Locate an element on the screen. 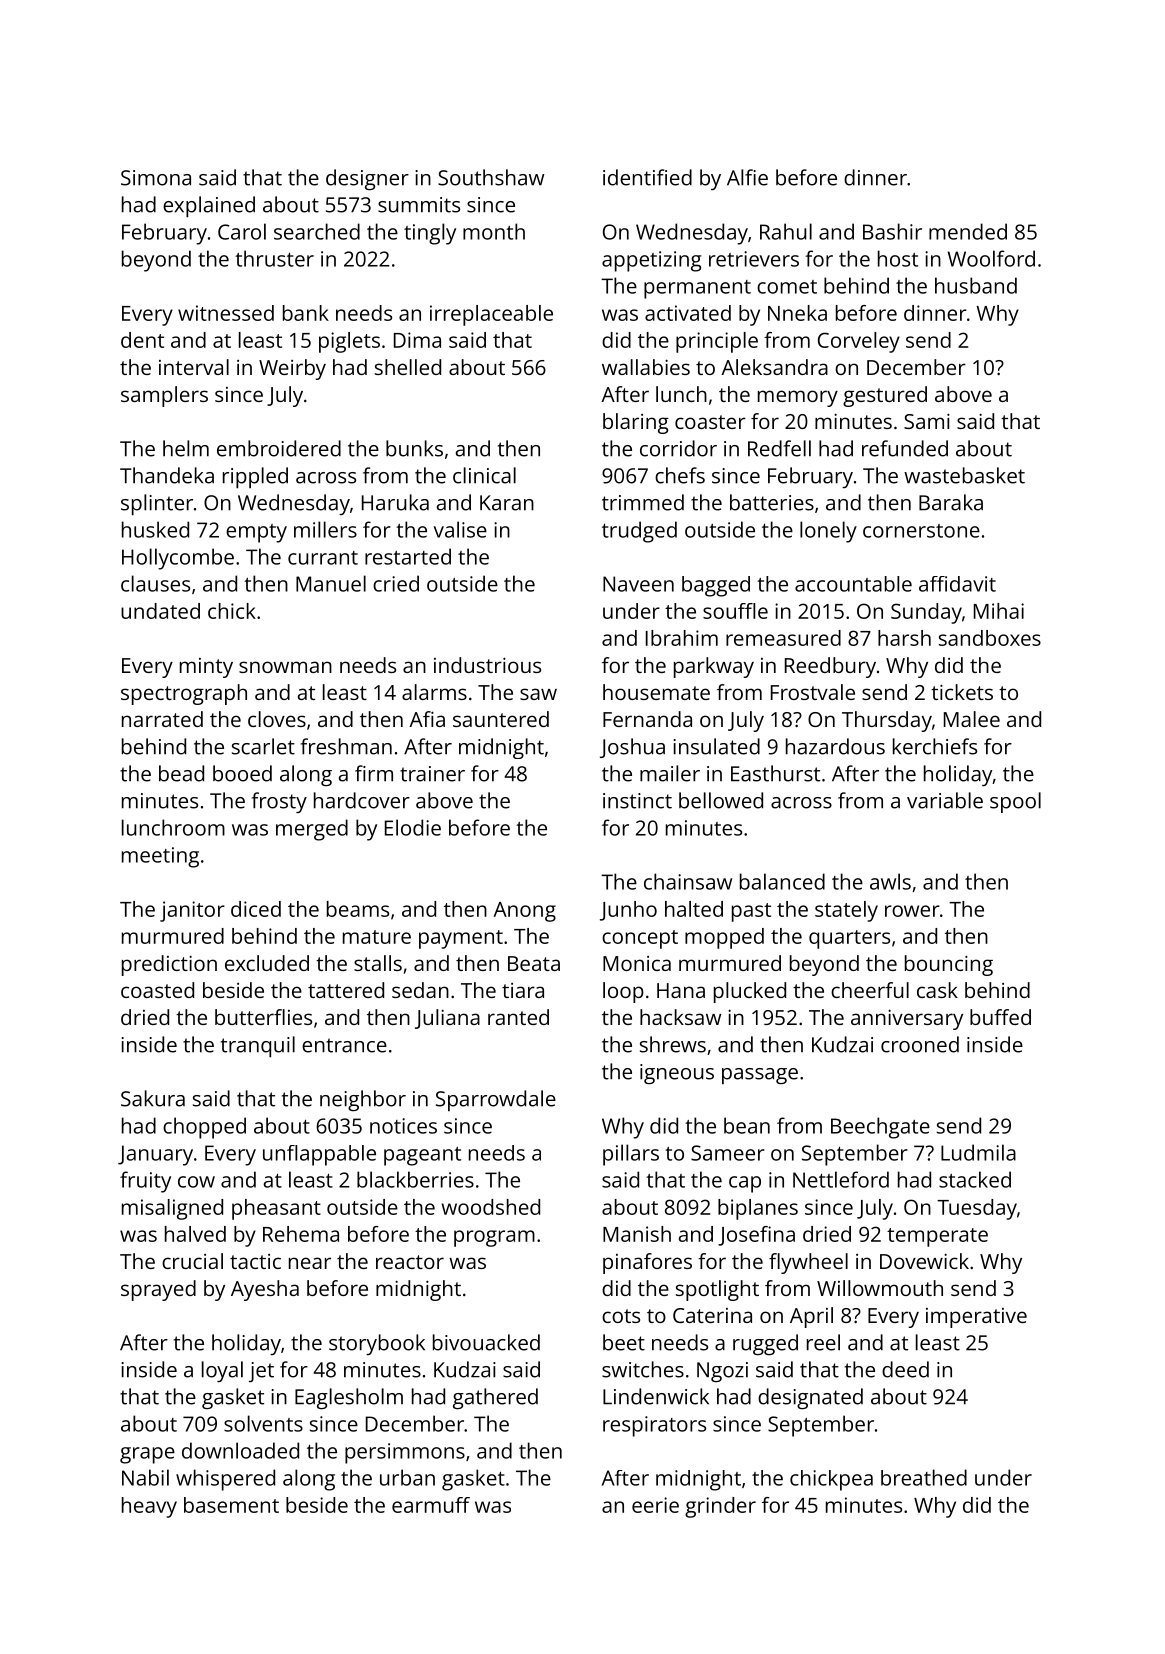 Image resolution: width=1165 pixels, height=1654 pixels. flywheel is located at coordinates (808, 1263).
